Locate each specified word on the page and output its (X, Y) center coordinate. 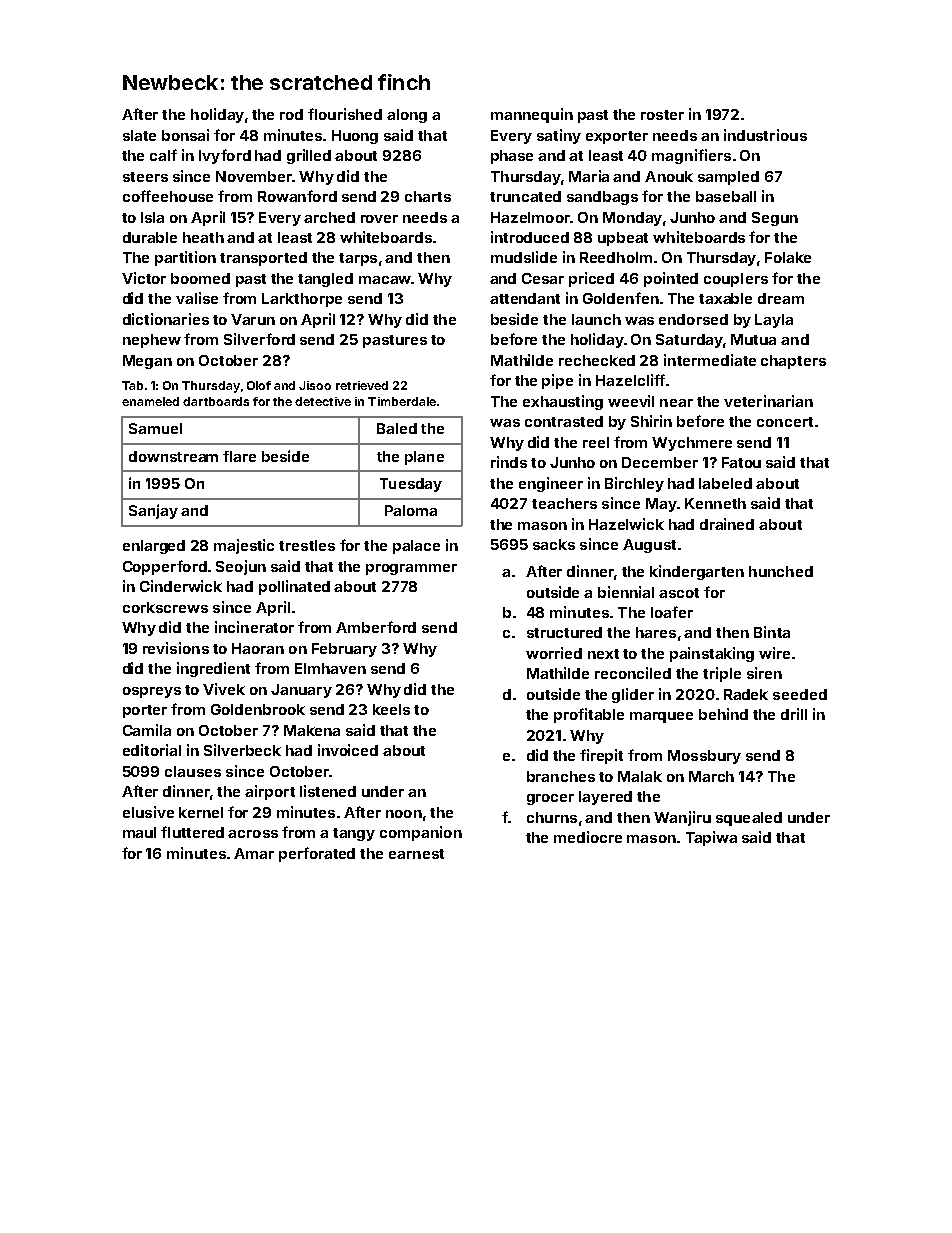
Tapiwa (711, 838)
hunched (781, 571)
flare (239, 456)
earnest (416, 854)
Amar (254, 853)
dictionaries (166, 319)
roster (662, 115)
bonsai (185, 135)
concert (785, 422)
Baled (397, 428)
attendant (525, 298)
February (344, 650)
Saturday (689, 341)
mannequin (532, 115)
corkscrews (165, 607)
